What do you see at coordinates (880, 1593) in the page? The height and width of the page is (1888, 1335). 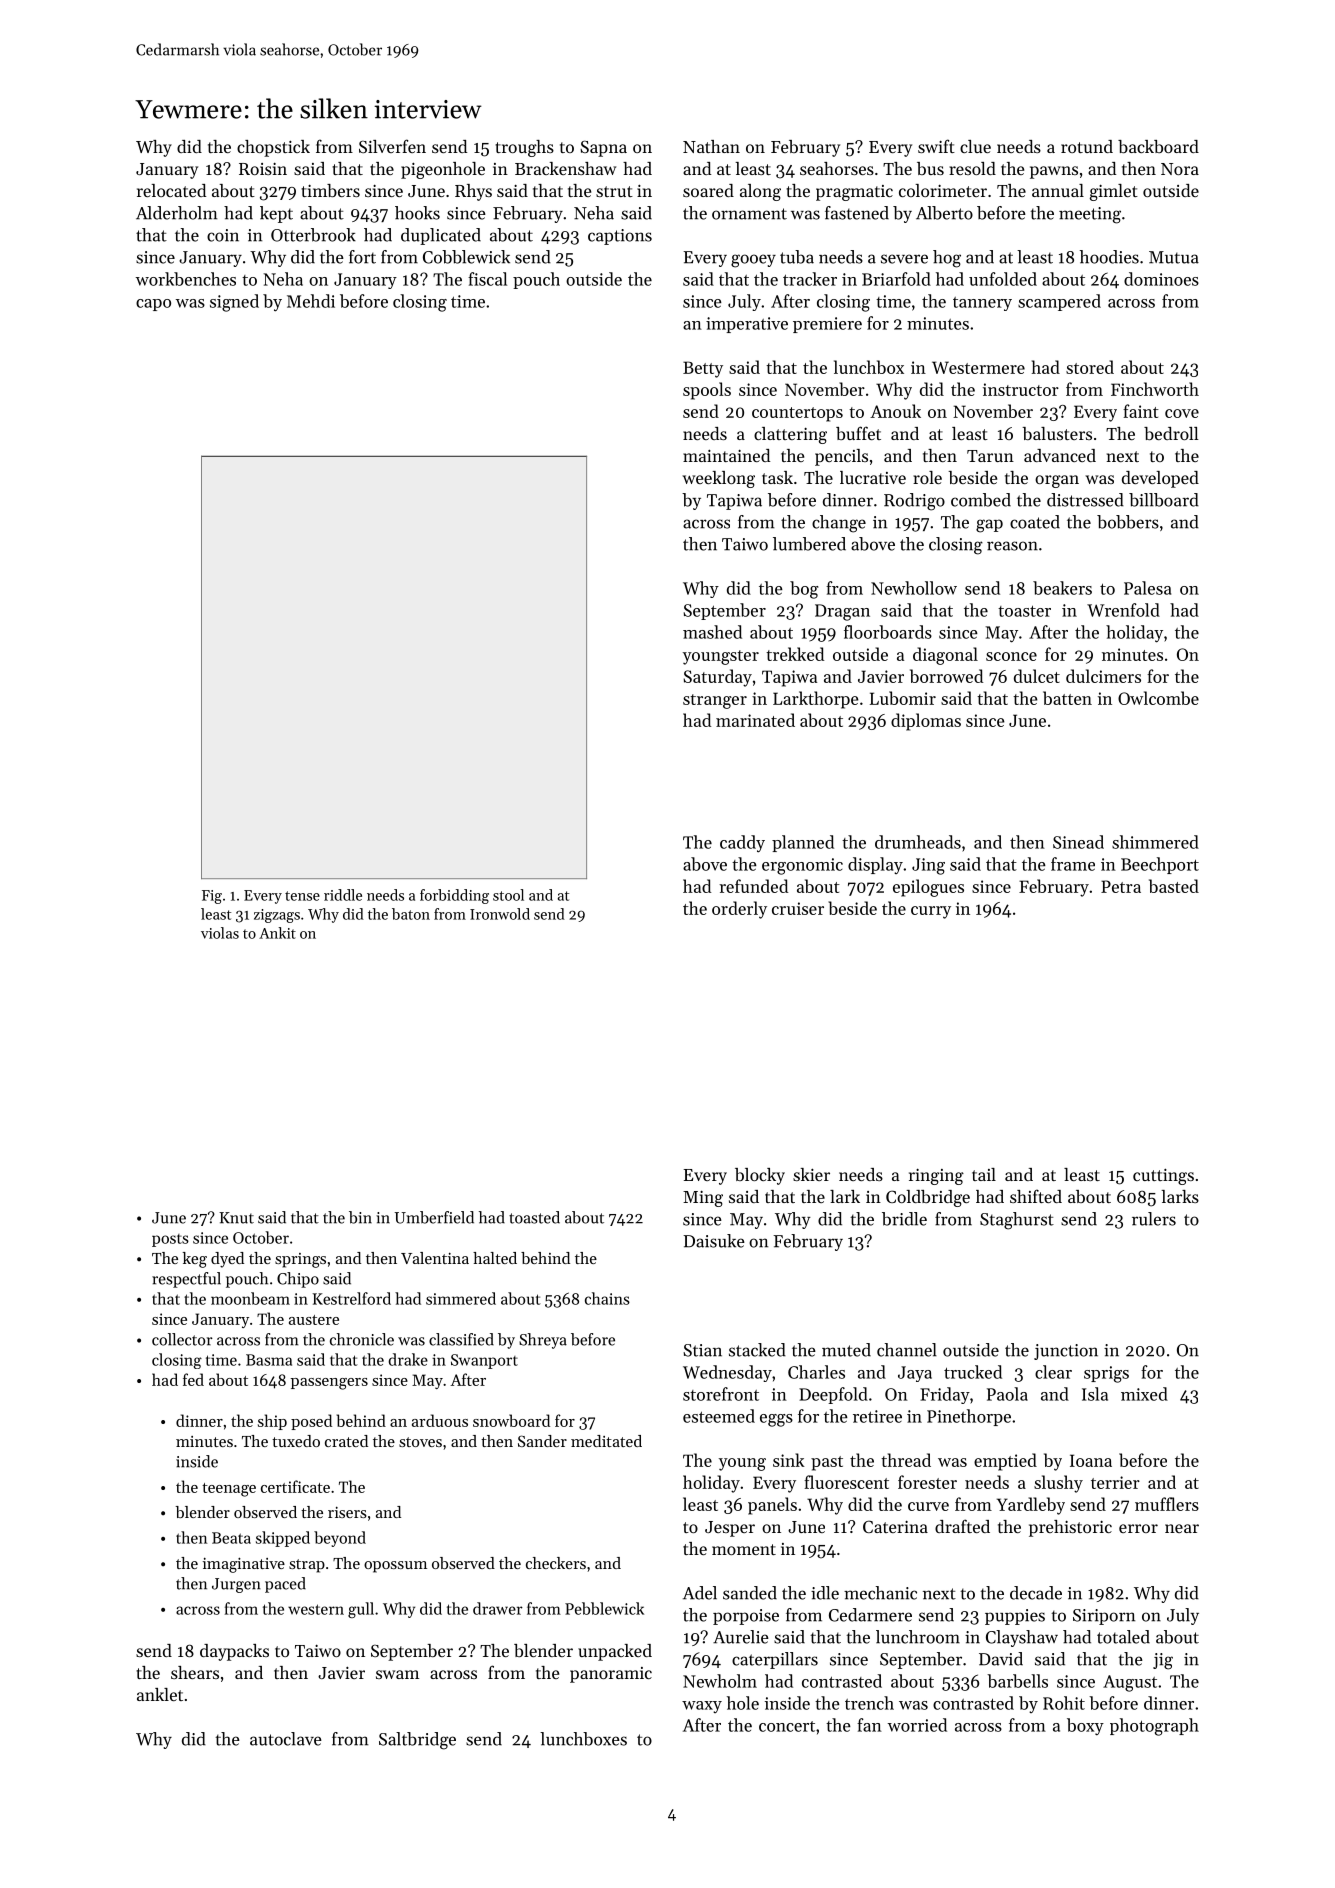 I see `mechanic` at bounding box center [880, 1593].
